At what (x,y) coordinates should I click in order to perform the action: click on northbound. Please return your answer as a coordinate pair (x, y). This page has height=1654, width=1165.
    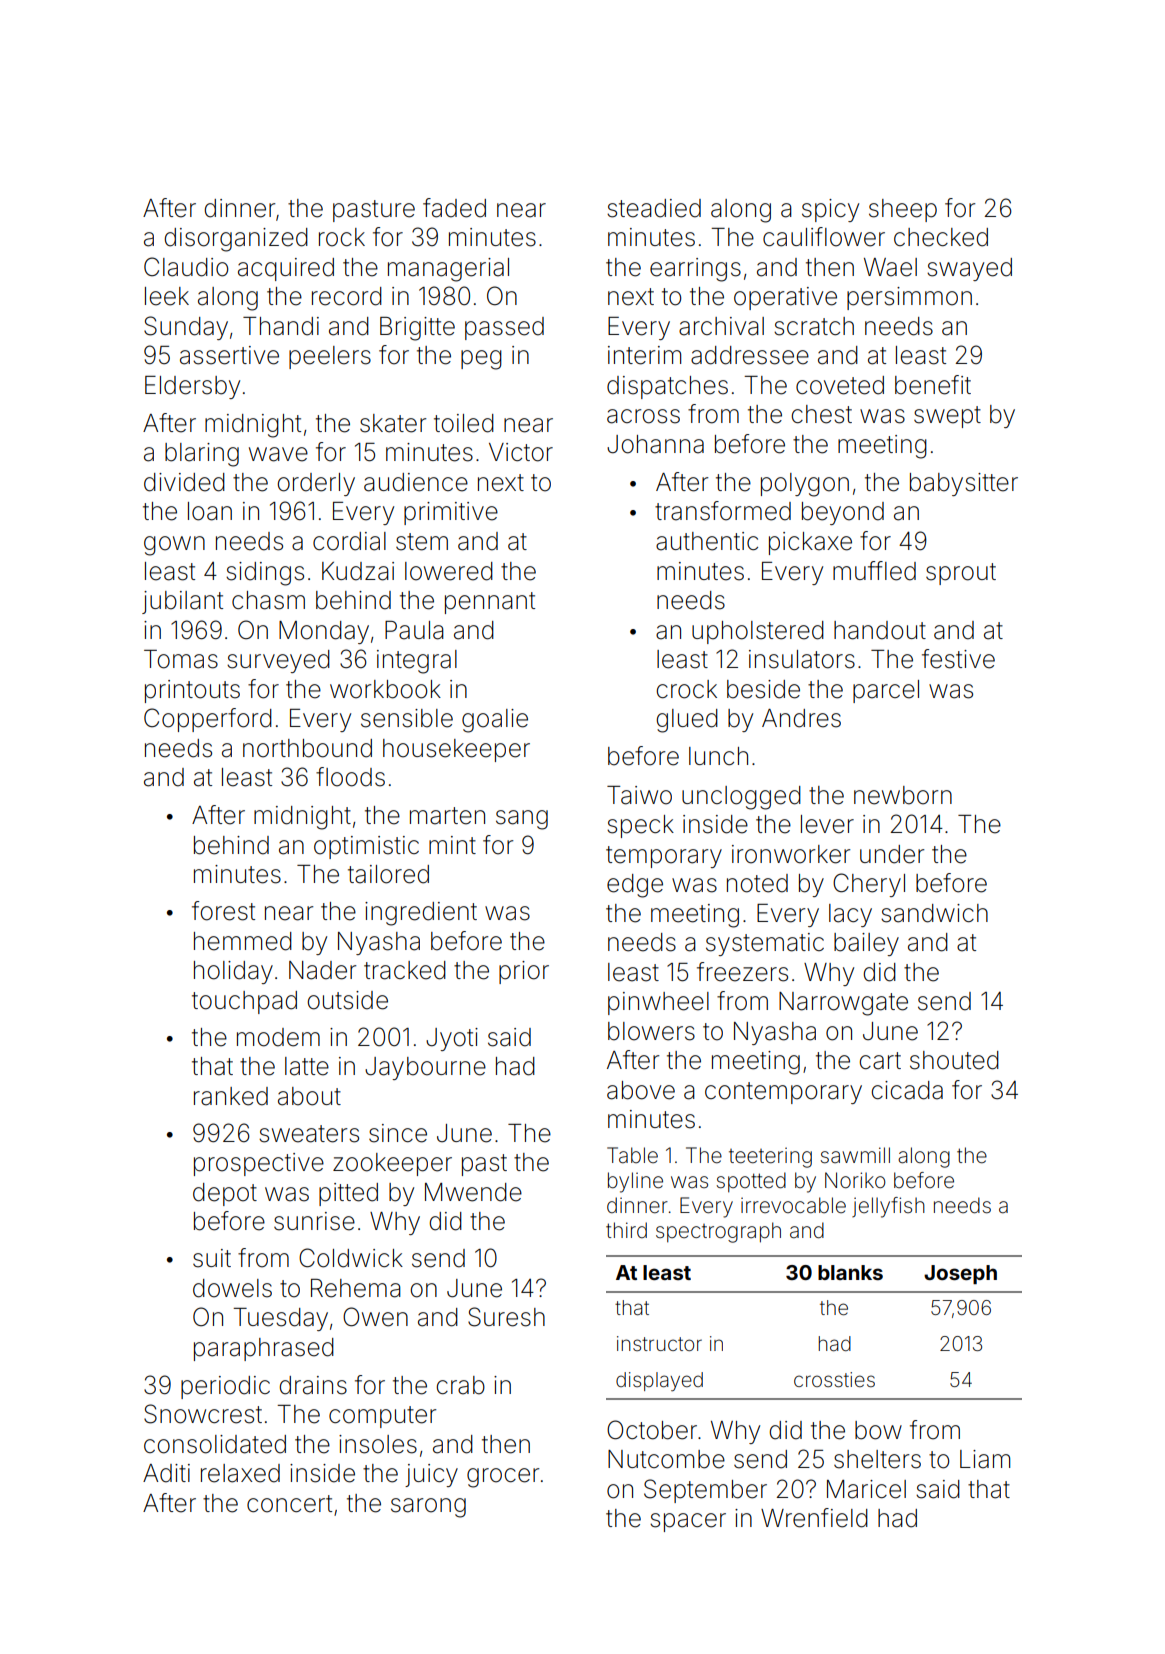
    Looking at the image, I should click on (307, 748).
